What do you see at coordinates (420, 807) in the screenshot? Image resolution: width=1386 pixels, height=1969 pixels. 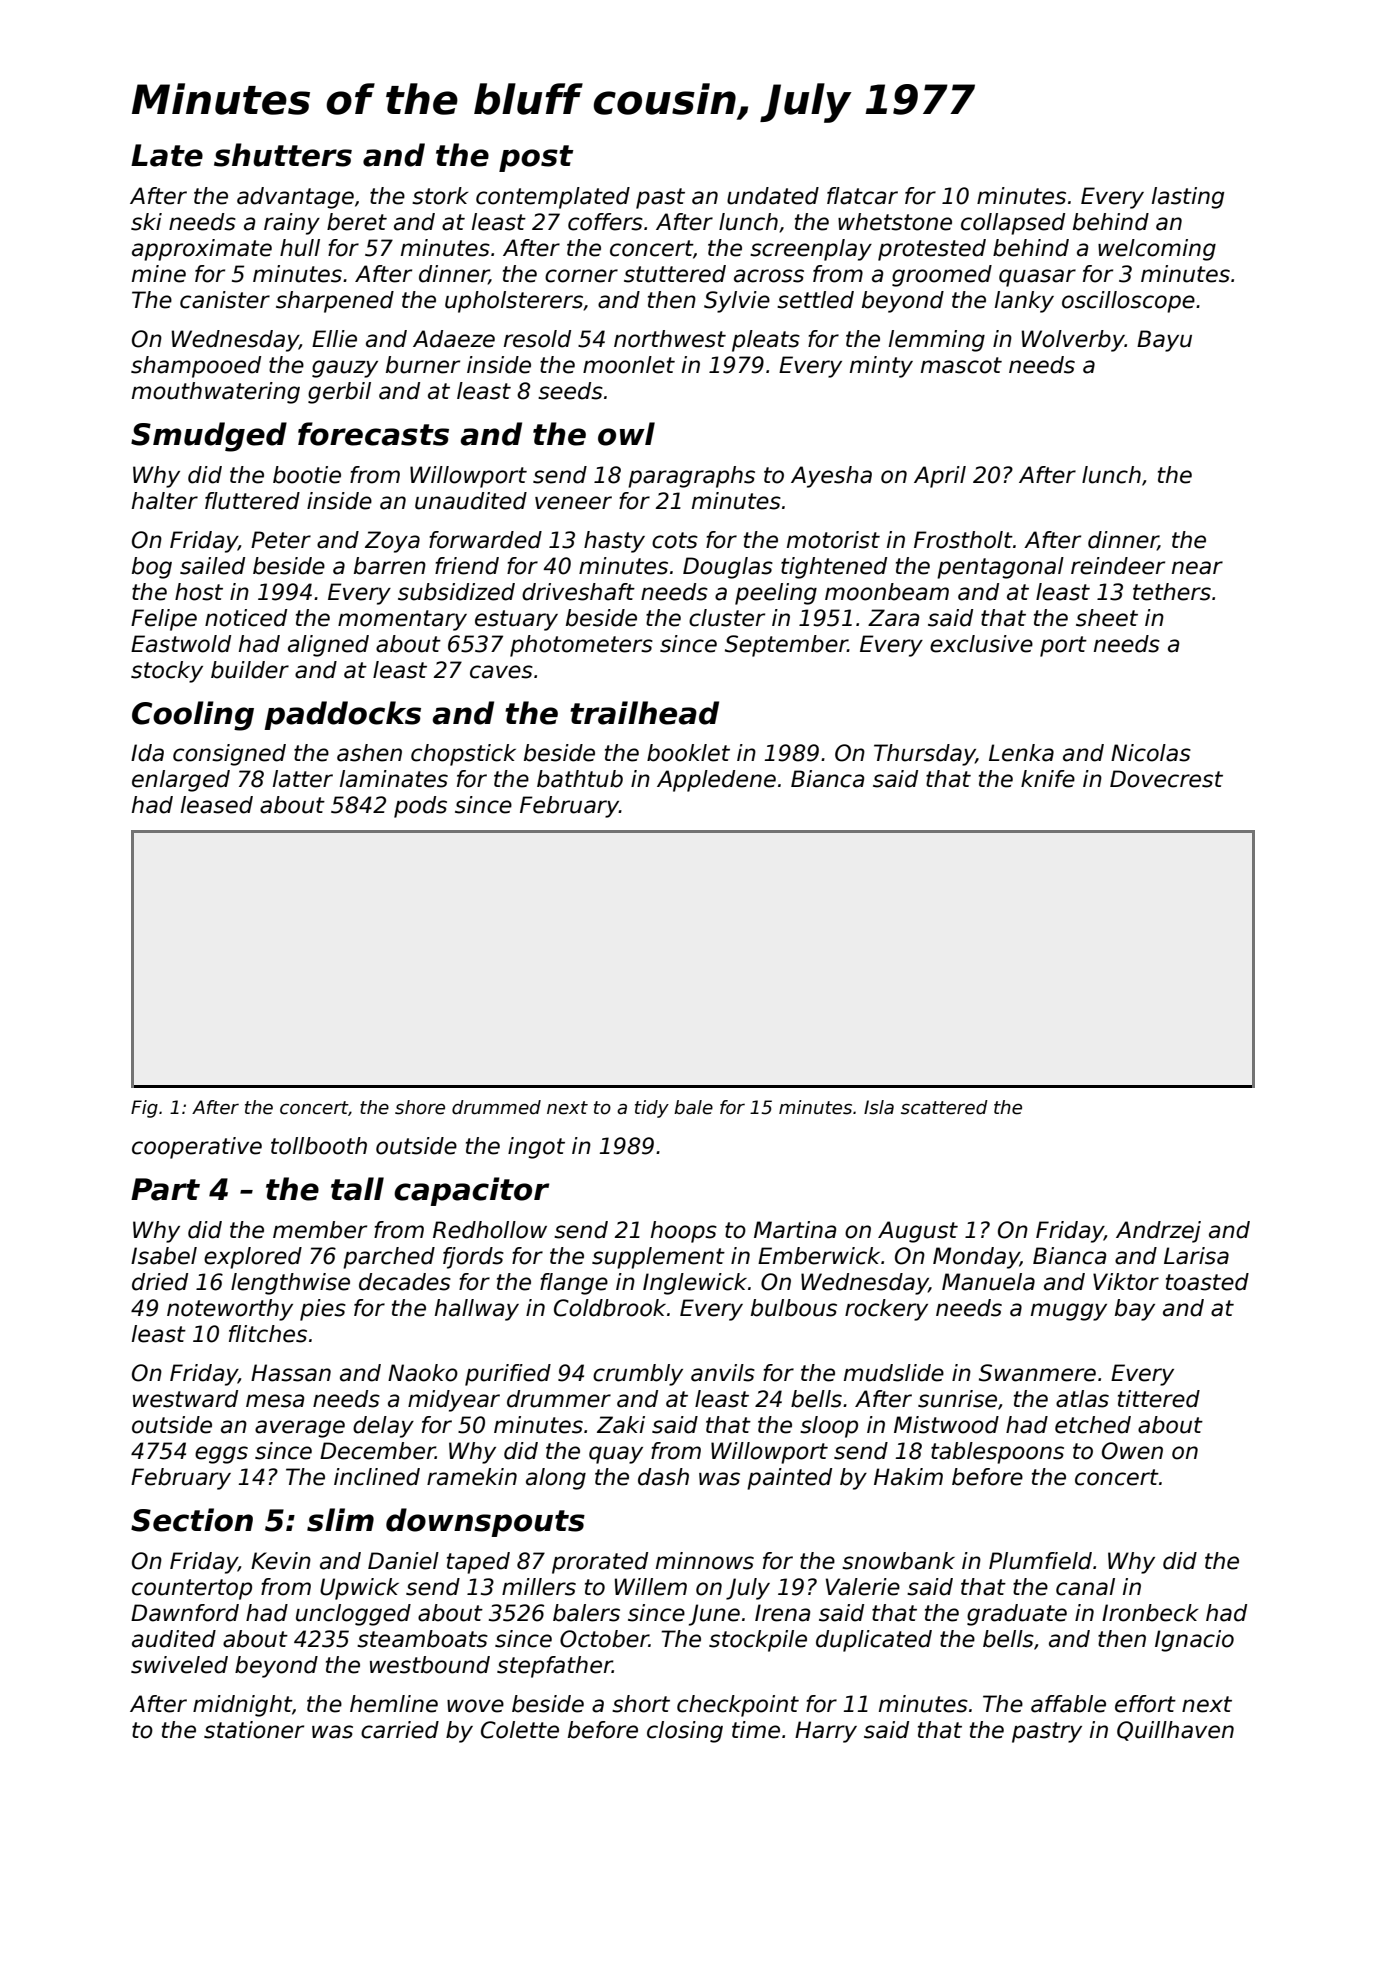 I see `pods` at bounding box center [420, 807].
